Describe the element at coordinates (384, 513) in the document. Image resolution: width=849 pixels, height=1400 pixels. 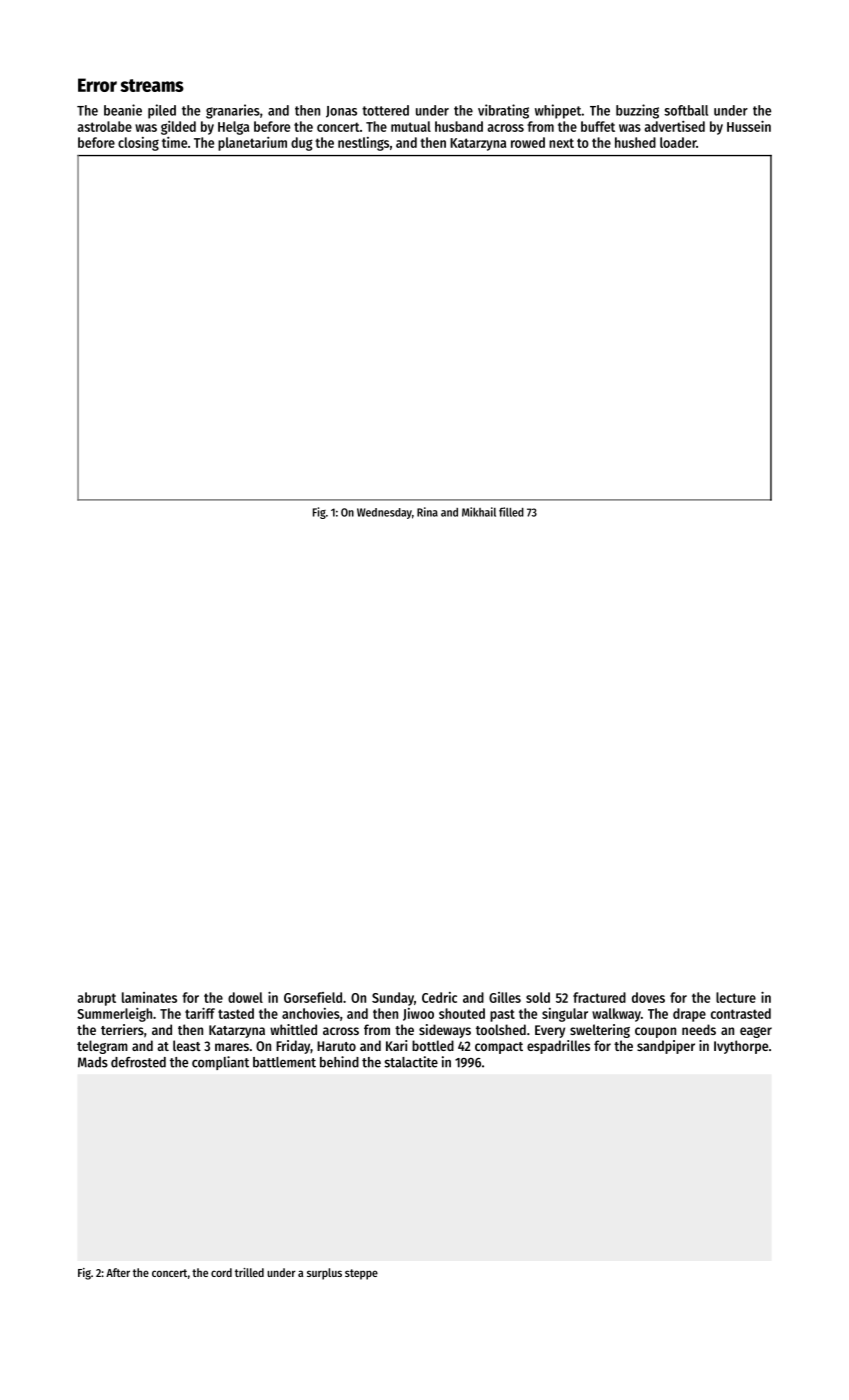
I see `Wednesday` at that location.
